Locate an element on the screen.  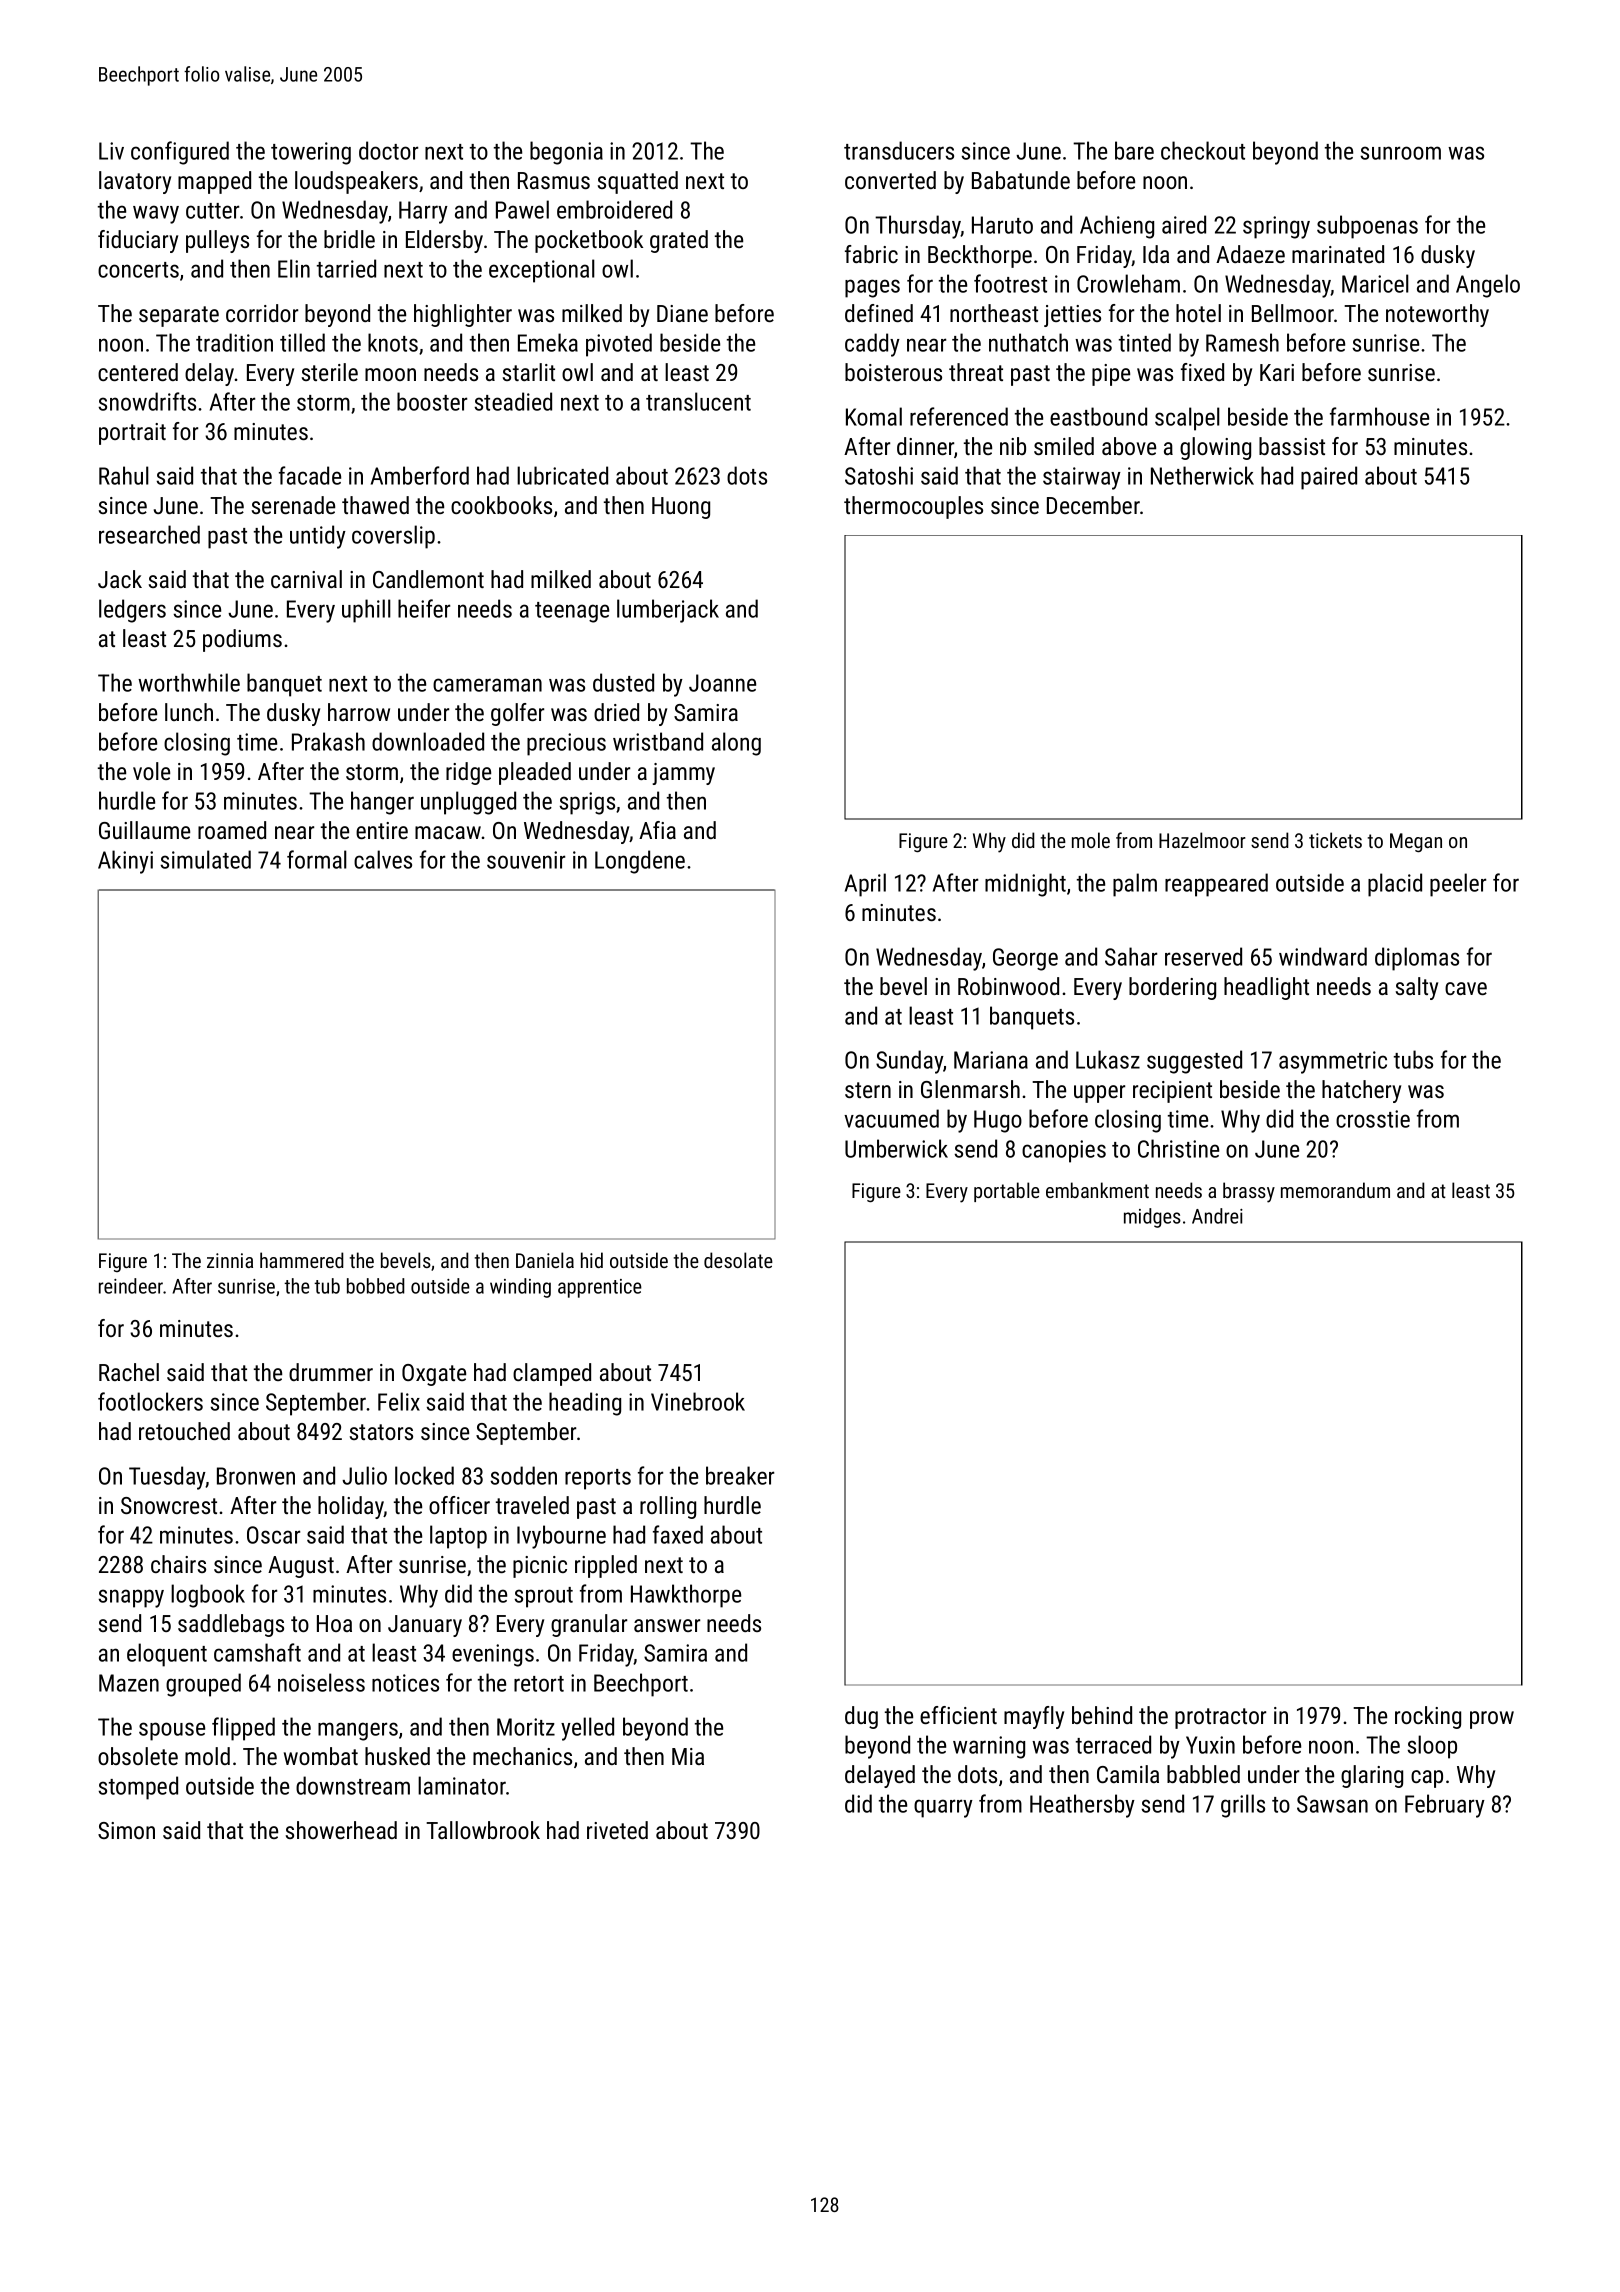
midnight is located at coordinates (1025, 885).
